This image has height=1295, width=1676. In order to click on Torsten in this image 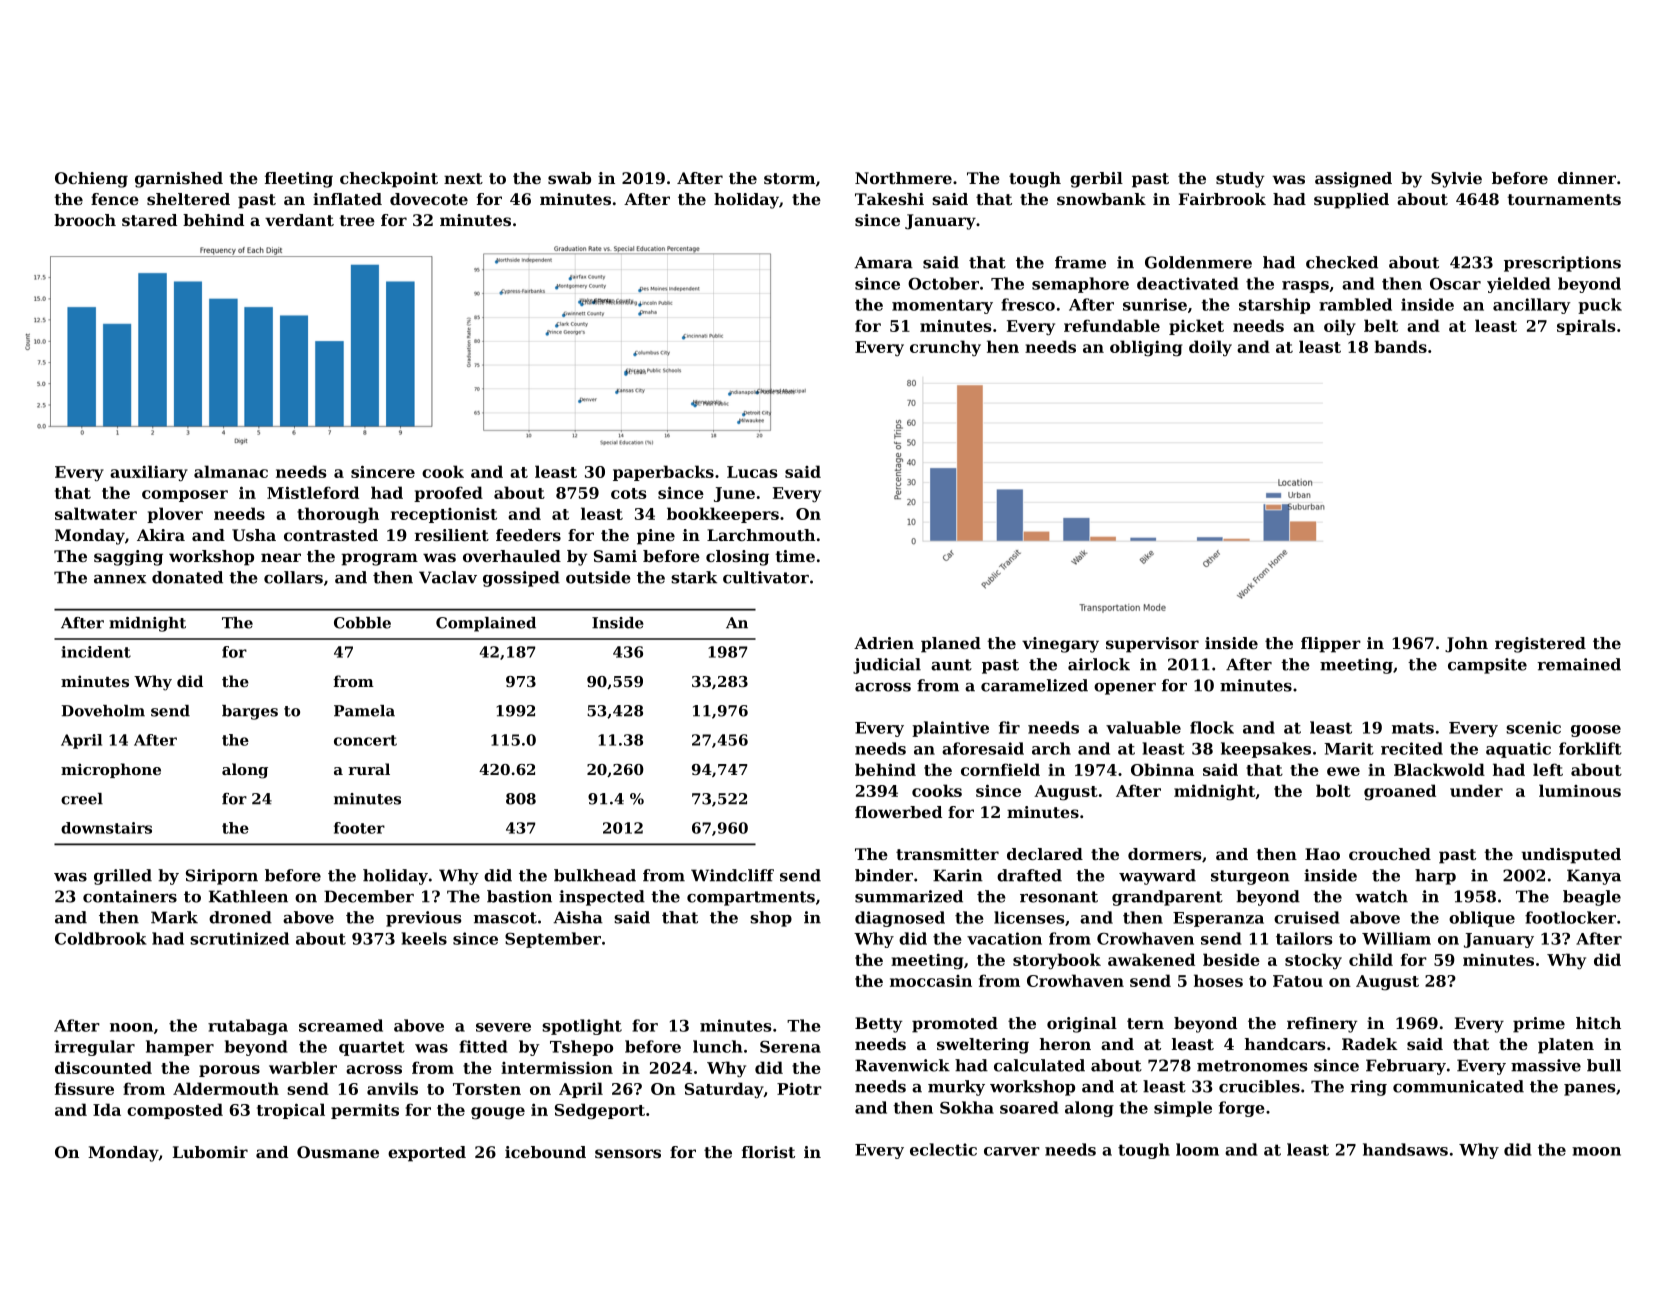, I will do `click(487, 1089)`.
